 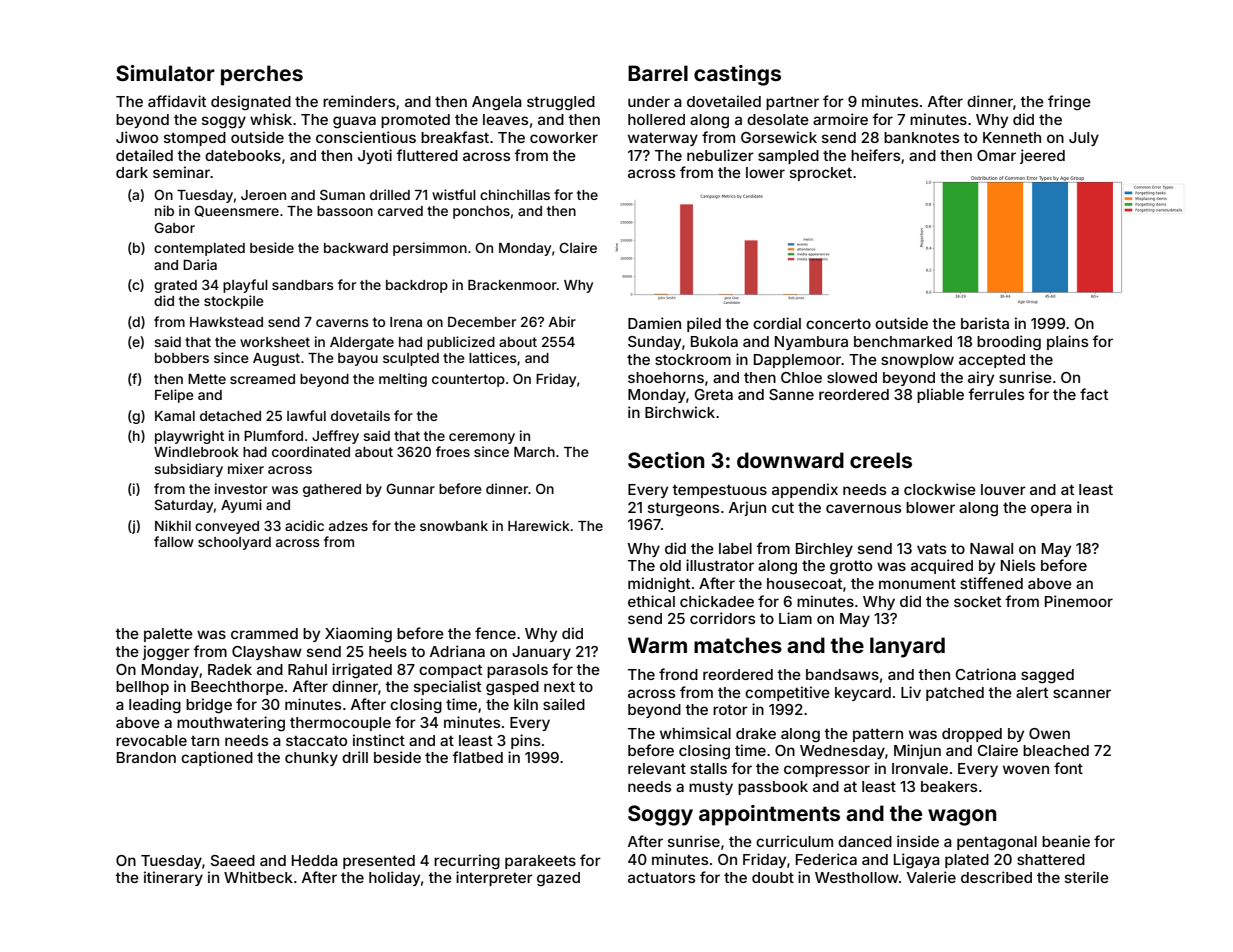 What do you see at coordinates (495, 633) in the screenshot?
I see `fence` at bounding box center [495, 633].
